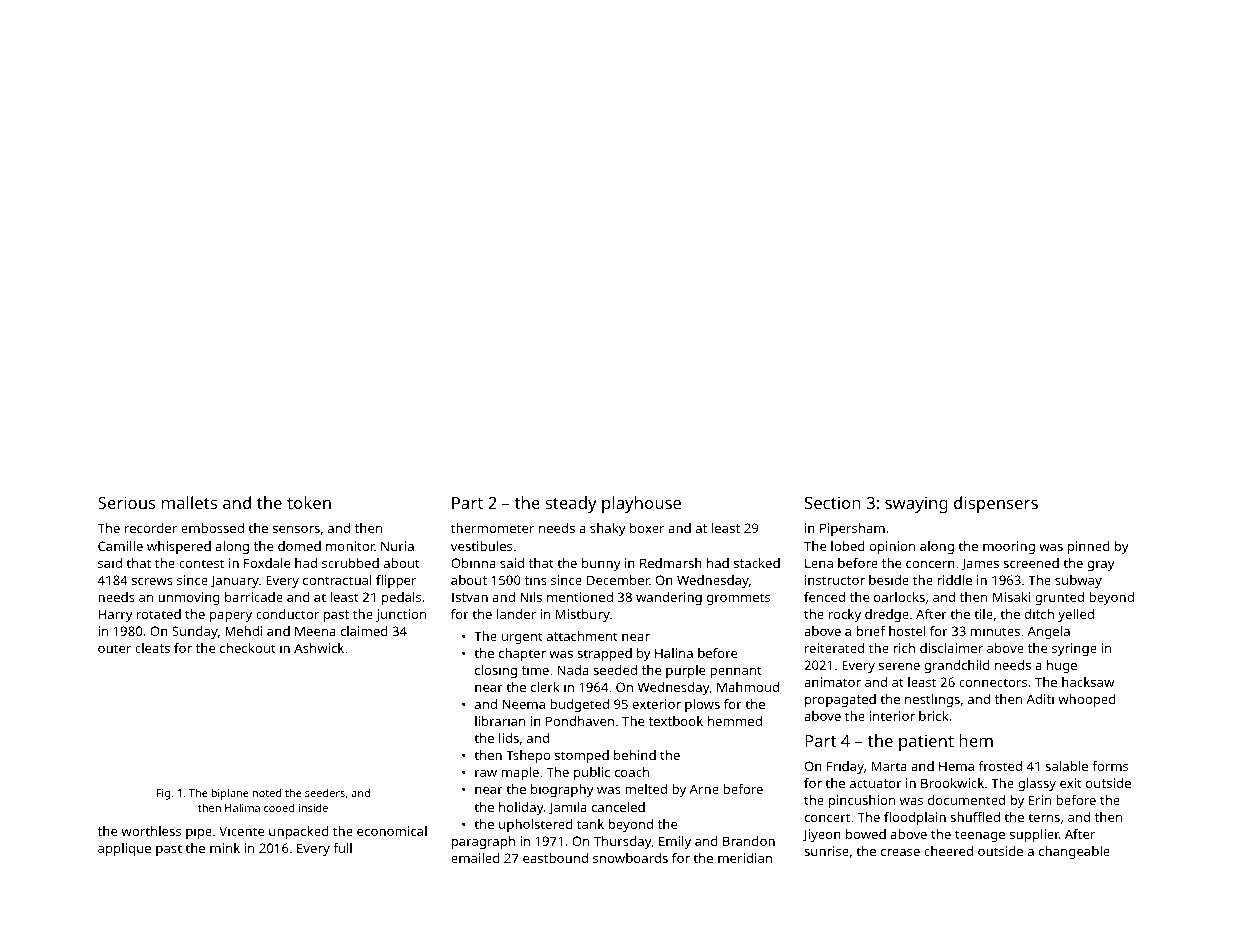 Image resolution: width=1233 pixels, height=952 pixels. Describe the element at coordinates (1000, 766) in the image. I see `frosted` at that location.
